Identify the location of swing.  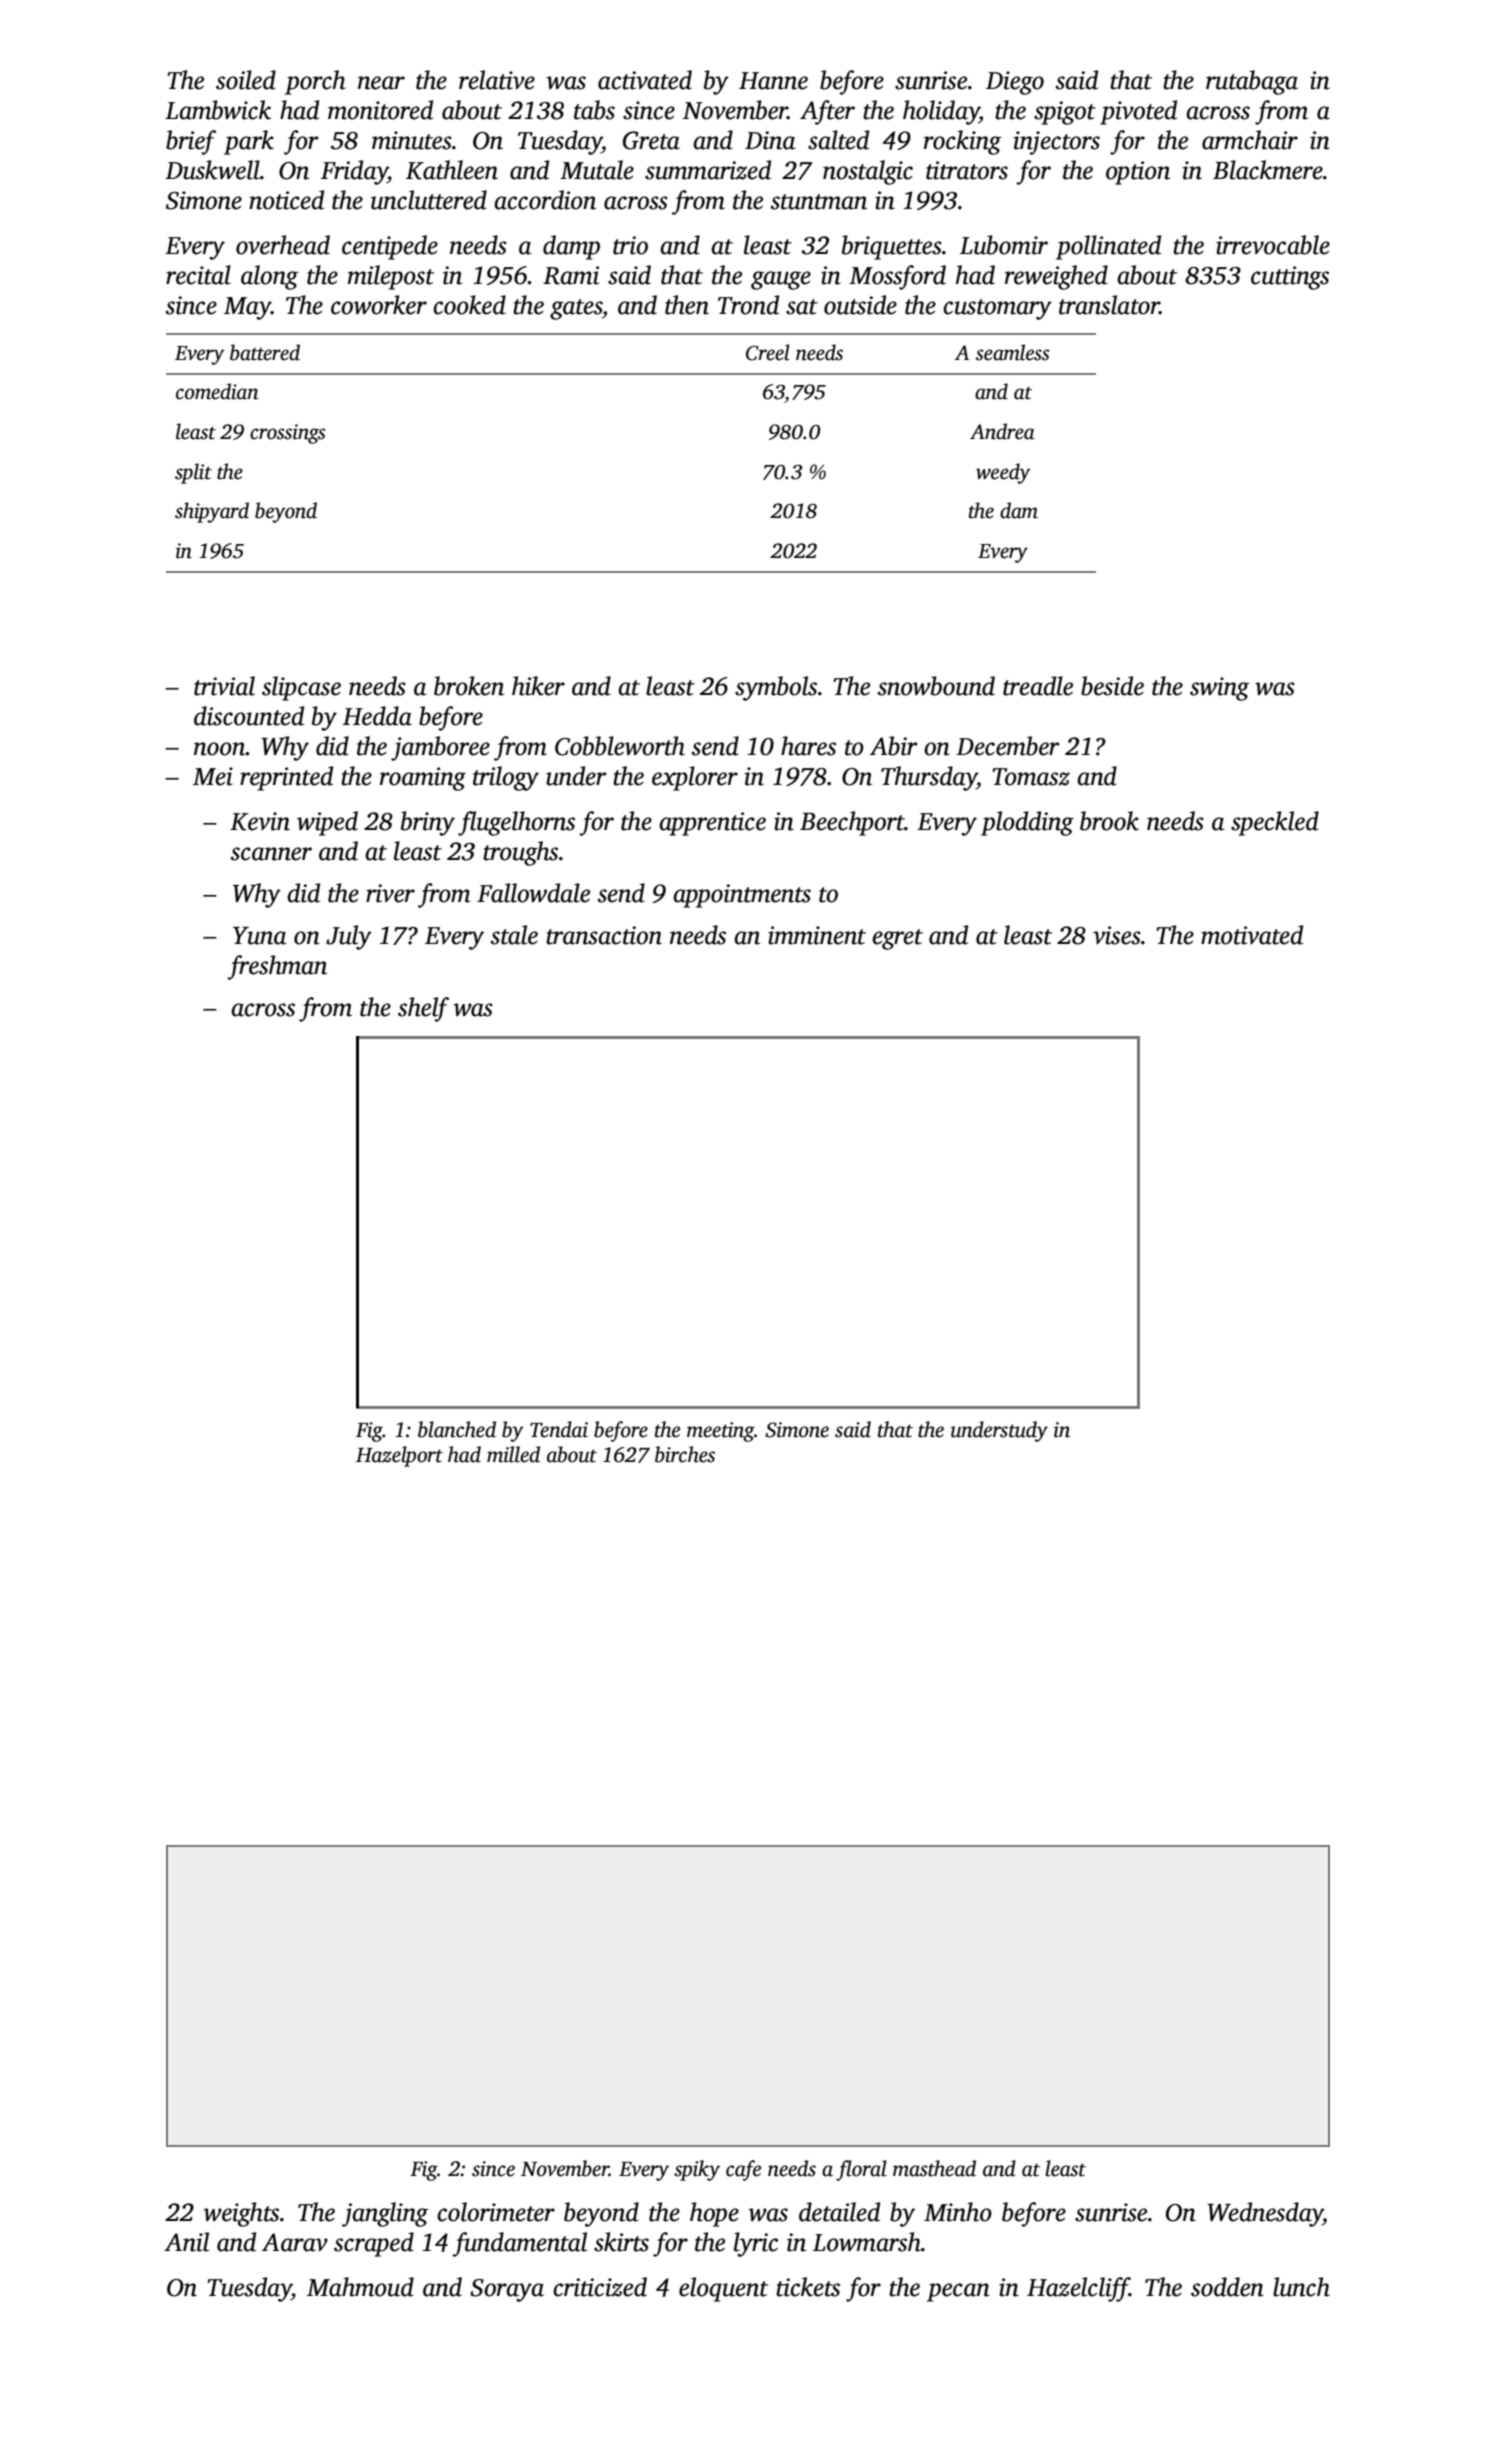
(1219, 689).
